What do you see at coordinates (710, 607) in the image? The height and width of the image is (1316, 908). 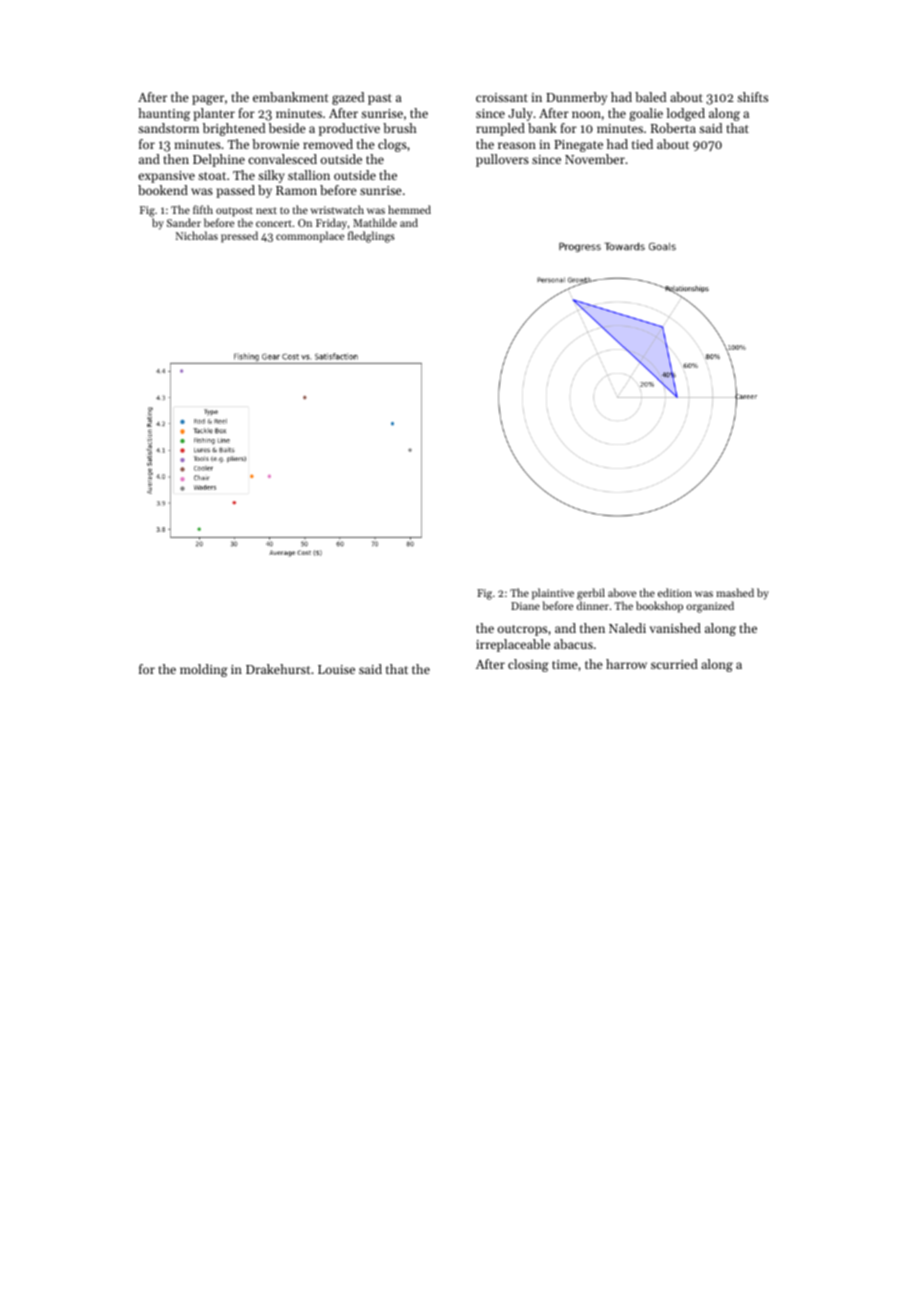 I see `organized` at bounding box center [710, 607].
